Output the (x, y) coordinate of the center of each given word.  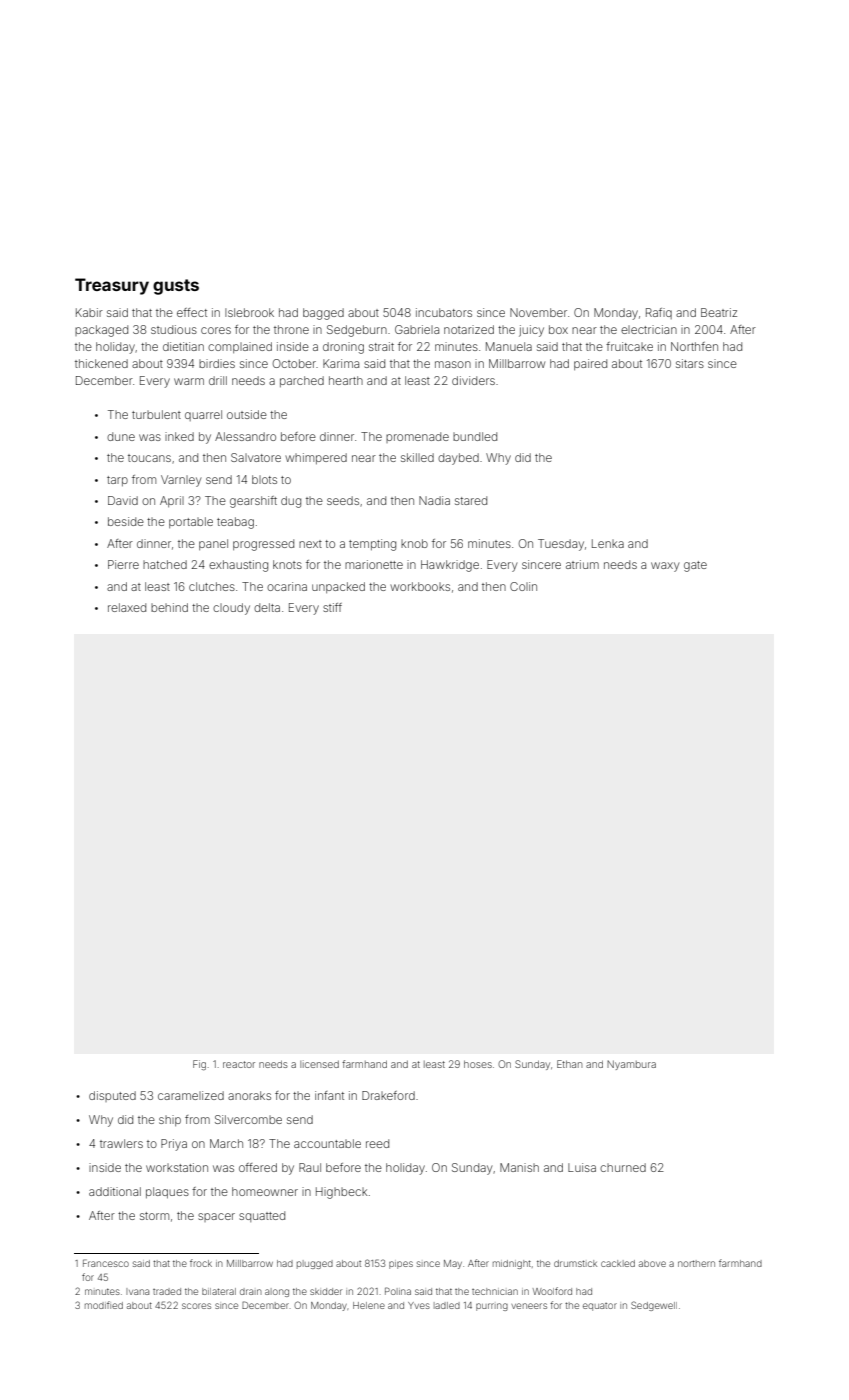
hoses (478, 1064)
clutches (212, 586)
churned (623, 1167)
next (310, 544)
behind (169, 607)
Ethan (569, 1064)
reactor (239, 1064)
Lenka (608, 543)
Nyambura (631, 1065)
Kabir (89, 312)
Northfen (694, 346)
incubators (444, 312)
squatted (262, 1216)
